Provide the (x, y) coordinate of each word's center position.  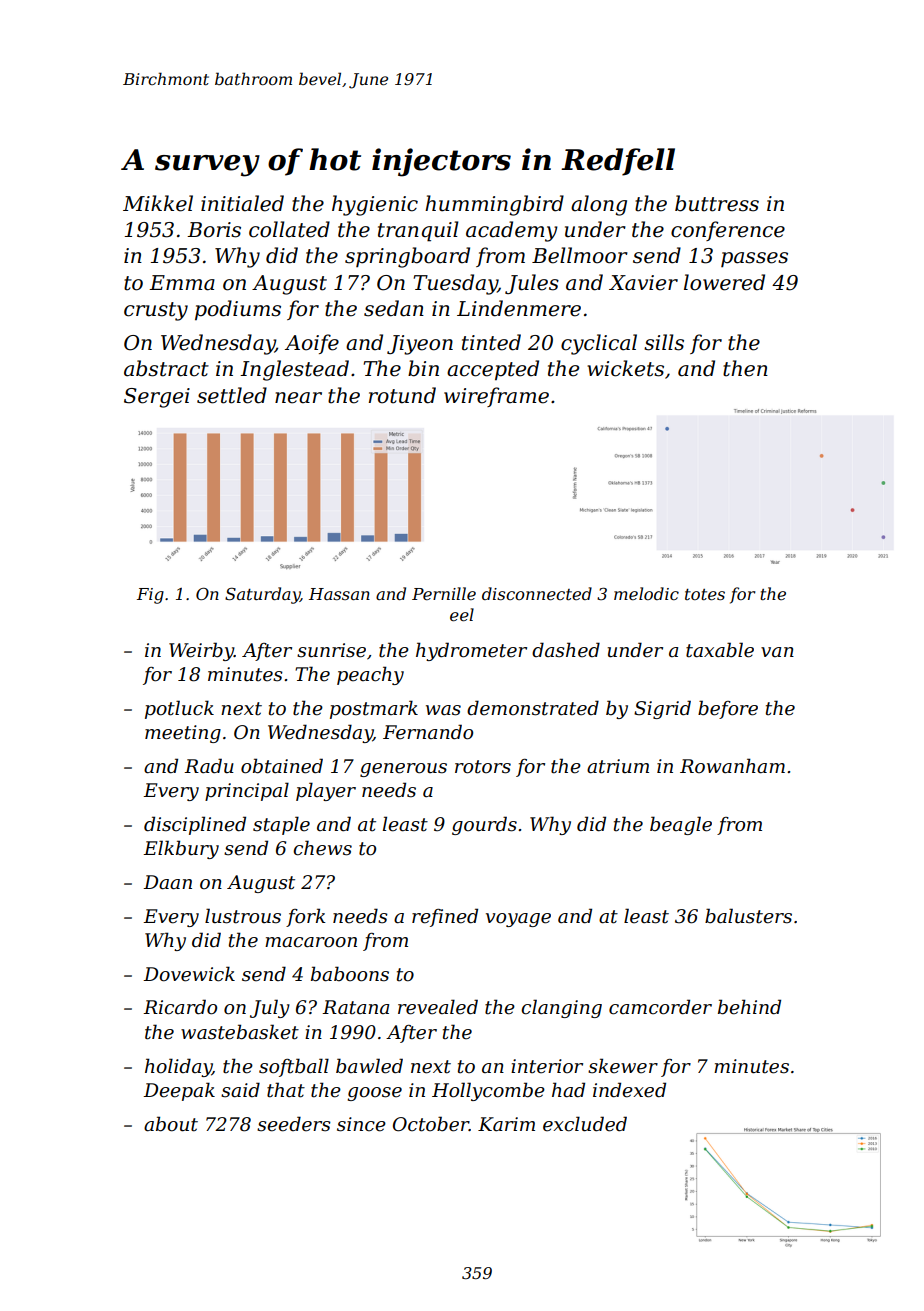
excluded (585, 1124)
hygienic (375, 205)
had (568, 1090)
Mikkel (158, 203)
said (240, 1090)
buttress (717, 203)
